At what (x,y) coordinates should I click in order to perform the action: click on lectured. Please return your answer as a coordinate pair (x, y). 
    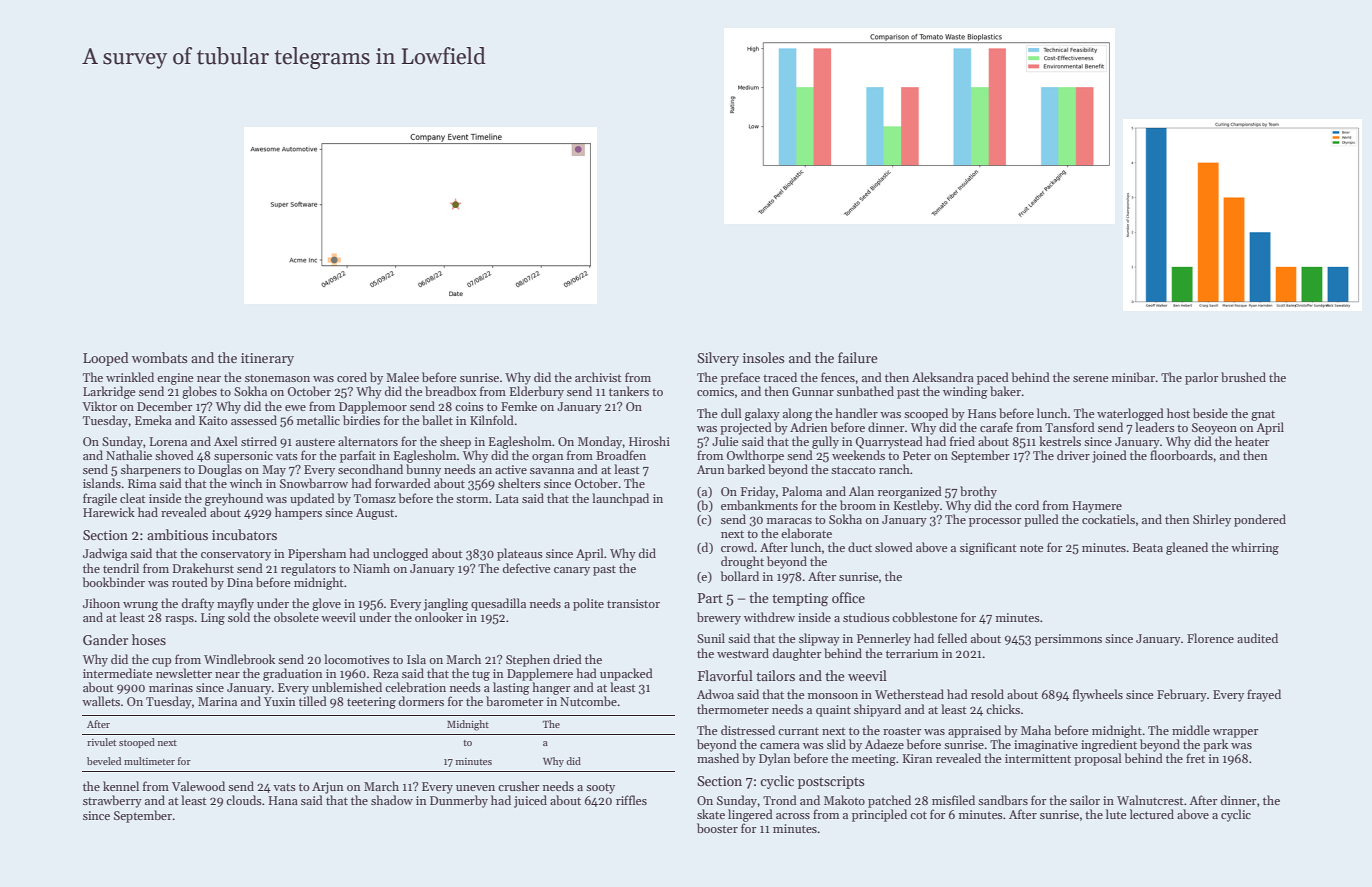
    Looking at the image, I should click on (1152, 814).
